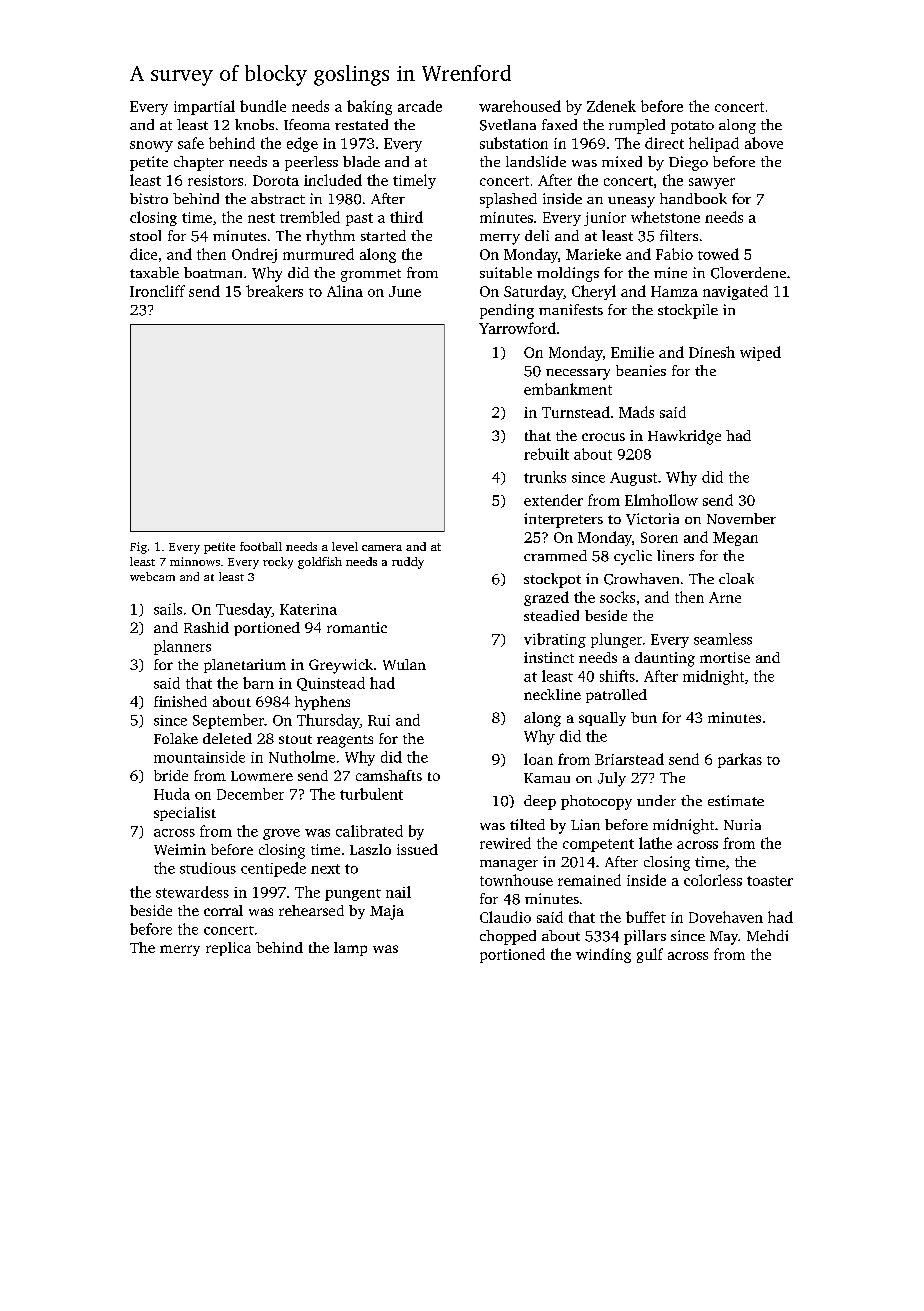 The width and height of the screenshot is (924, 1311). Describe the element at coordinates (157, 291) in the screenshot. I see `Ironcliff` at that location.
